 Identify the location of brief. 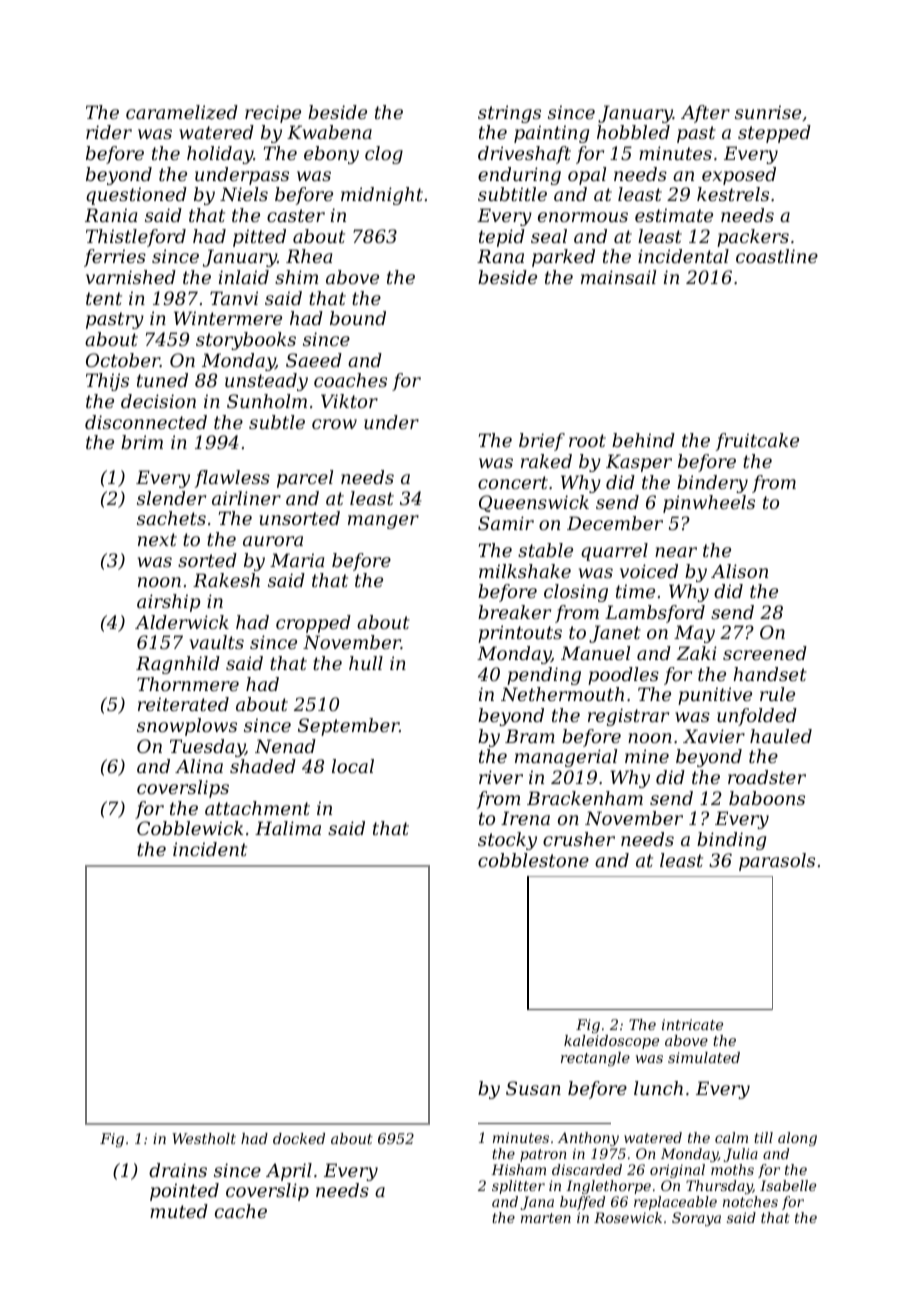
(542, 442).
